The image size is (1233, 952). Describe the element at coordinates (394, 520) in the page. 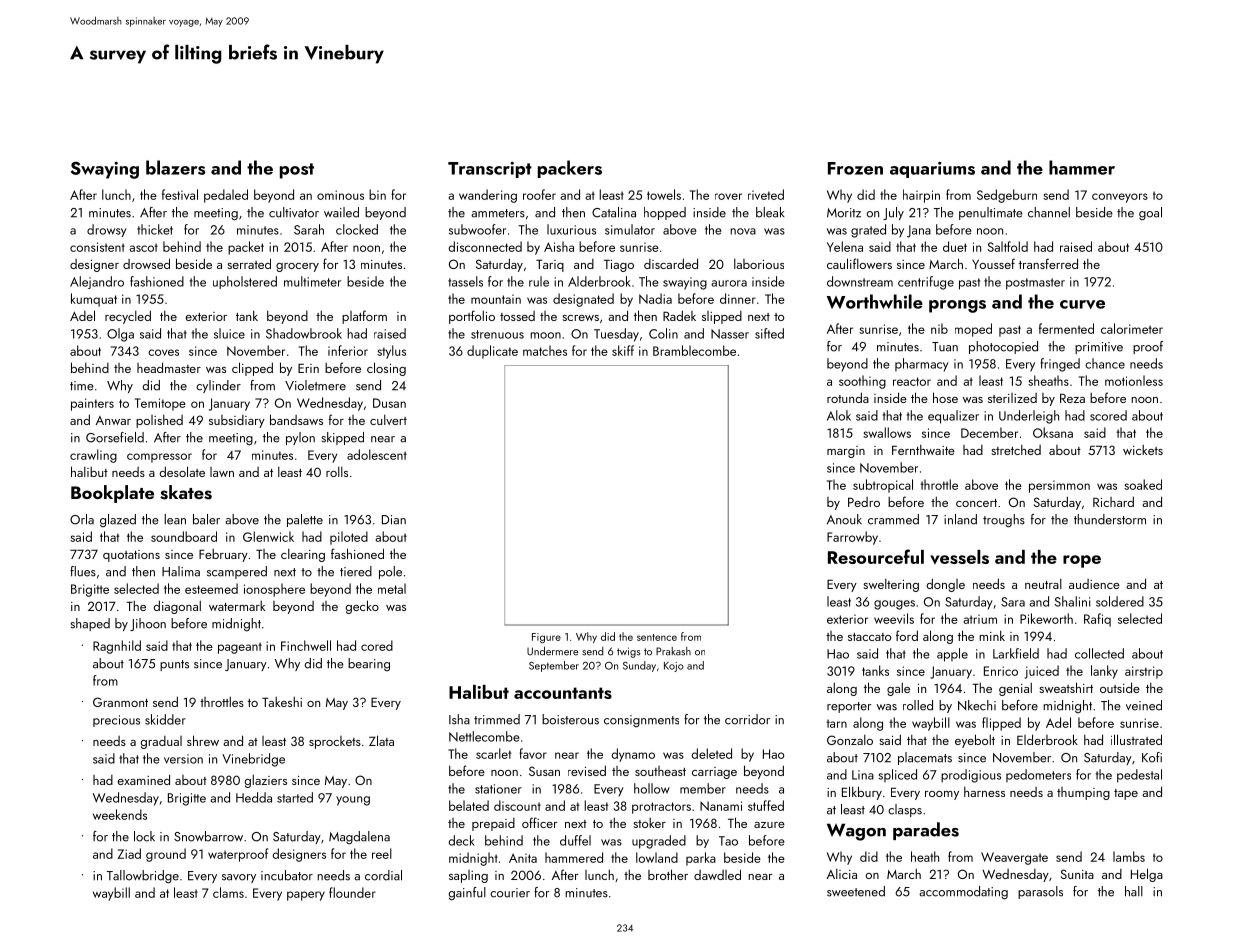

I see `Dian` at that location.
